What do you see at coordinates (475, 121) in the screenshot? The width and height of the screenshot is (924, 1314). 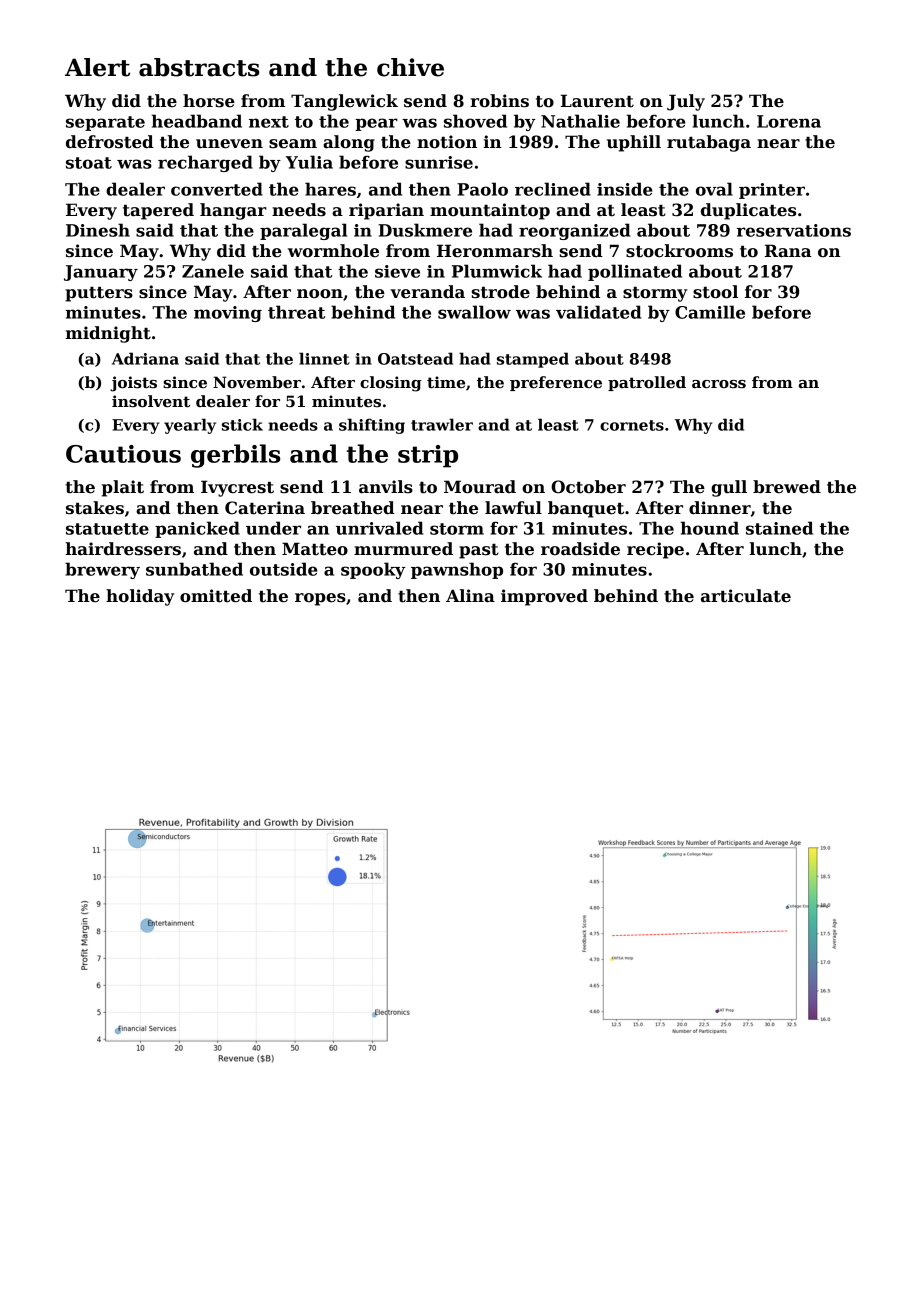 I see `shoved` at bounding box center [475, 121].
